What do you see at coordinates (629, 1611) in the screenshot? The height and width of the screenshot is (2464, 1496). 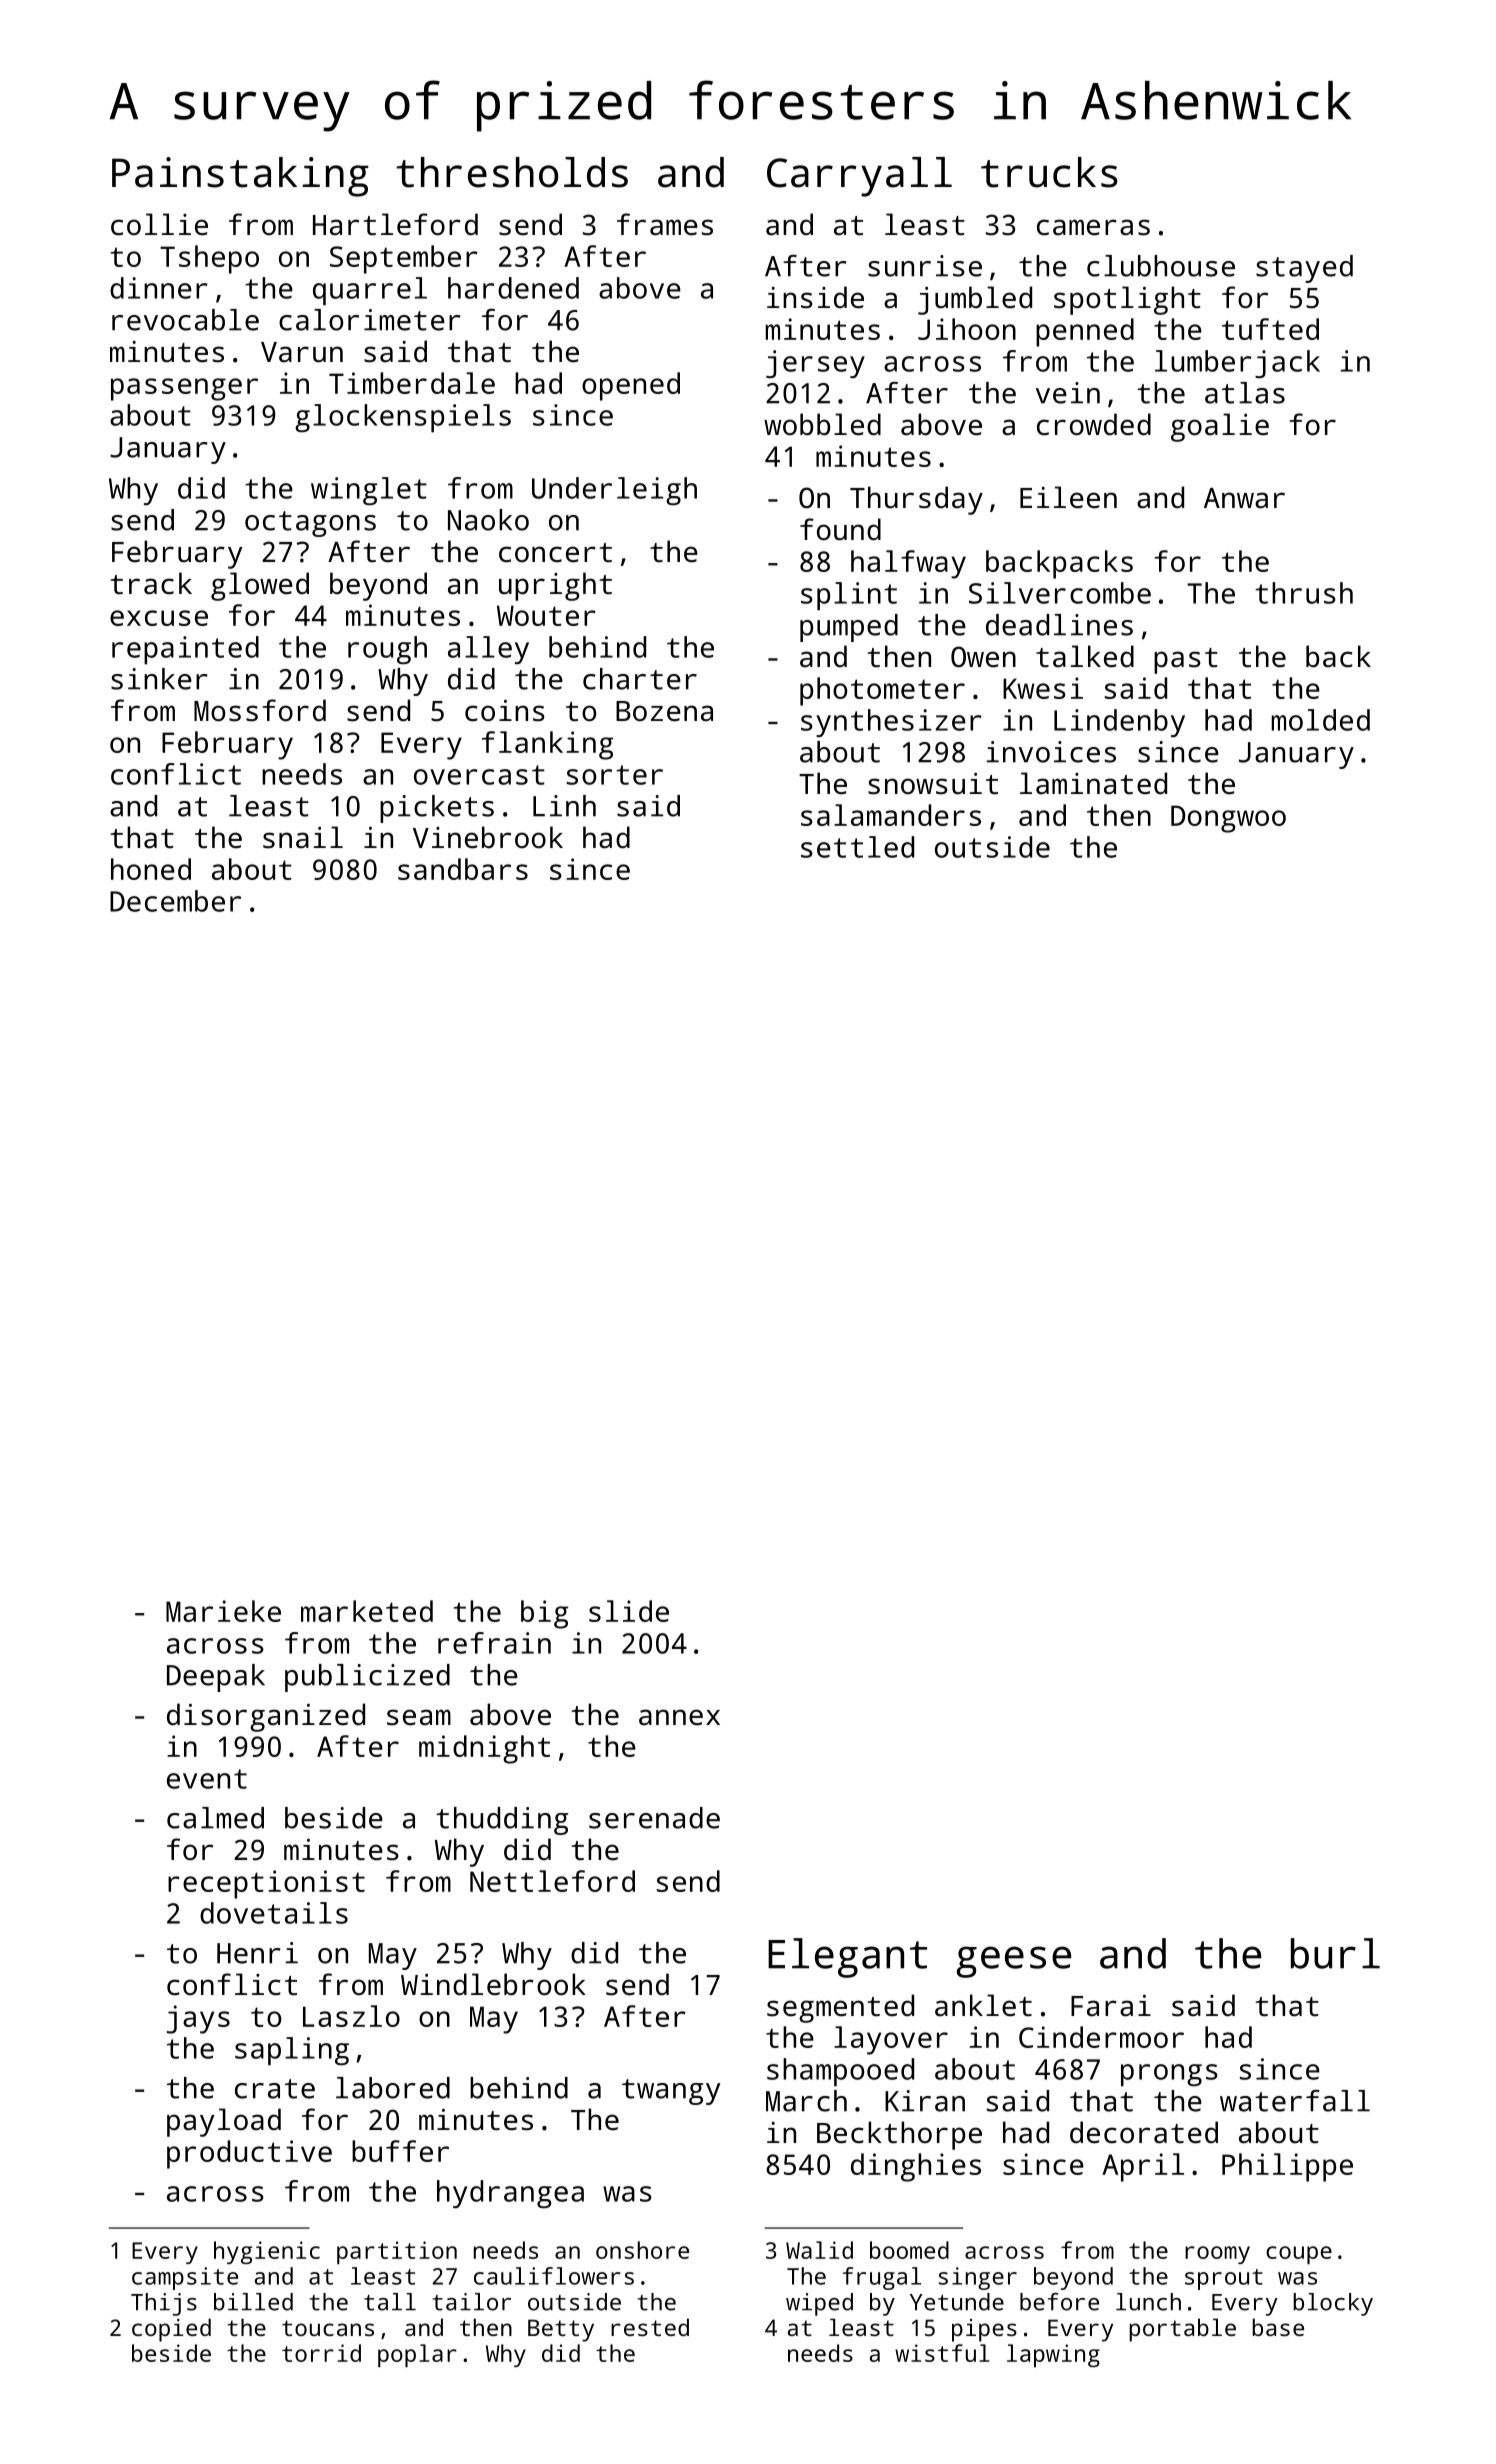 I see `slide` at bounding box center [629, 1611].
